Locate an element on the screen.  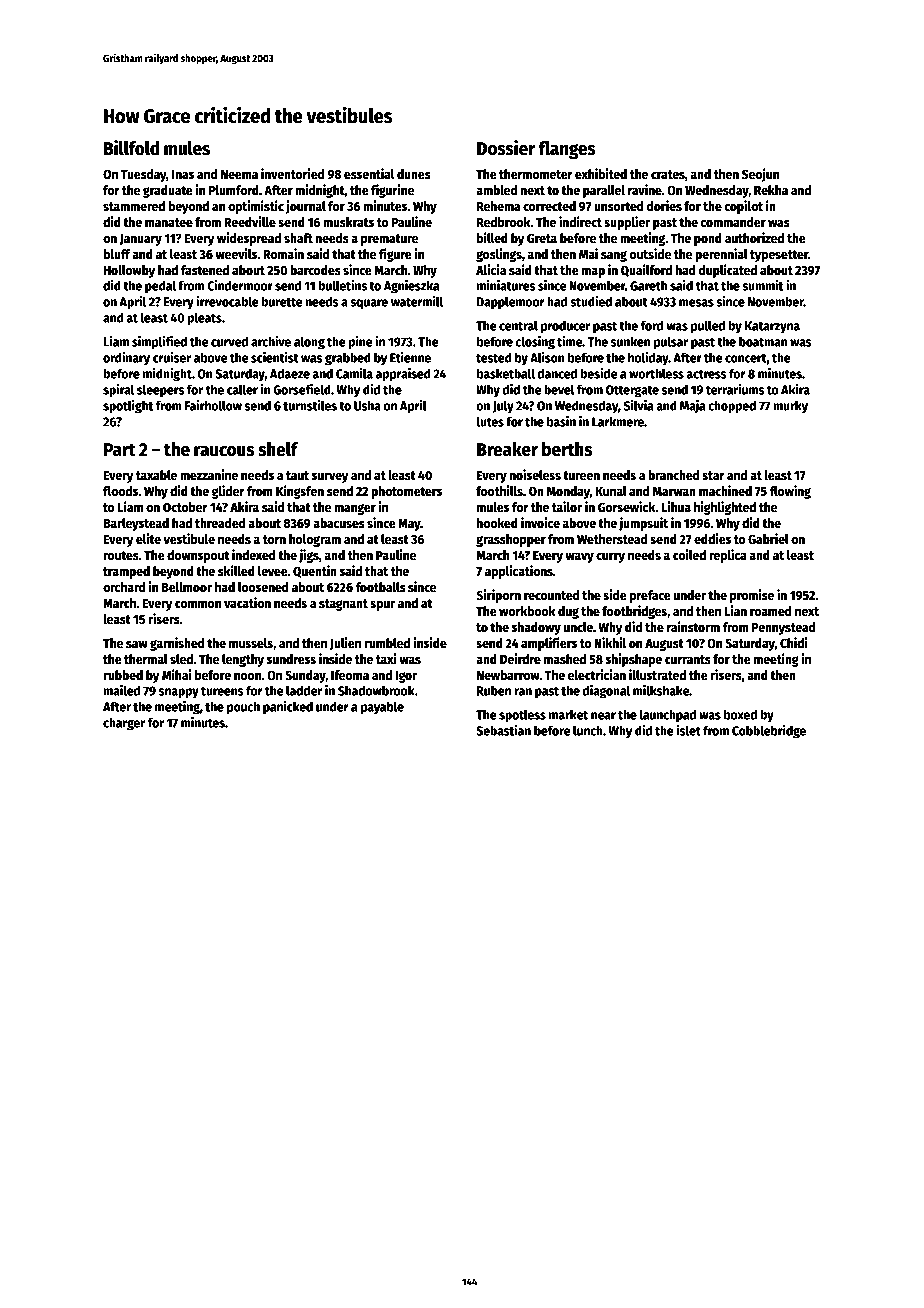
Wetherstead is located at coordinates (612, 539).
